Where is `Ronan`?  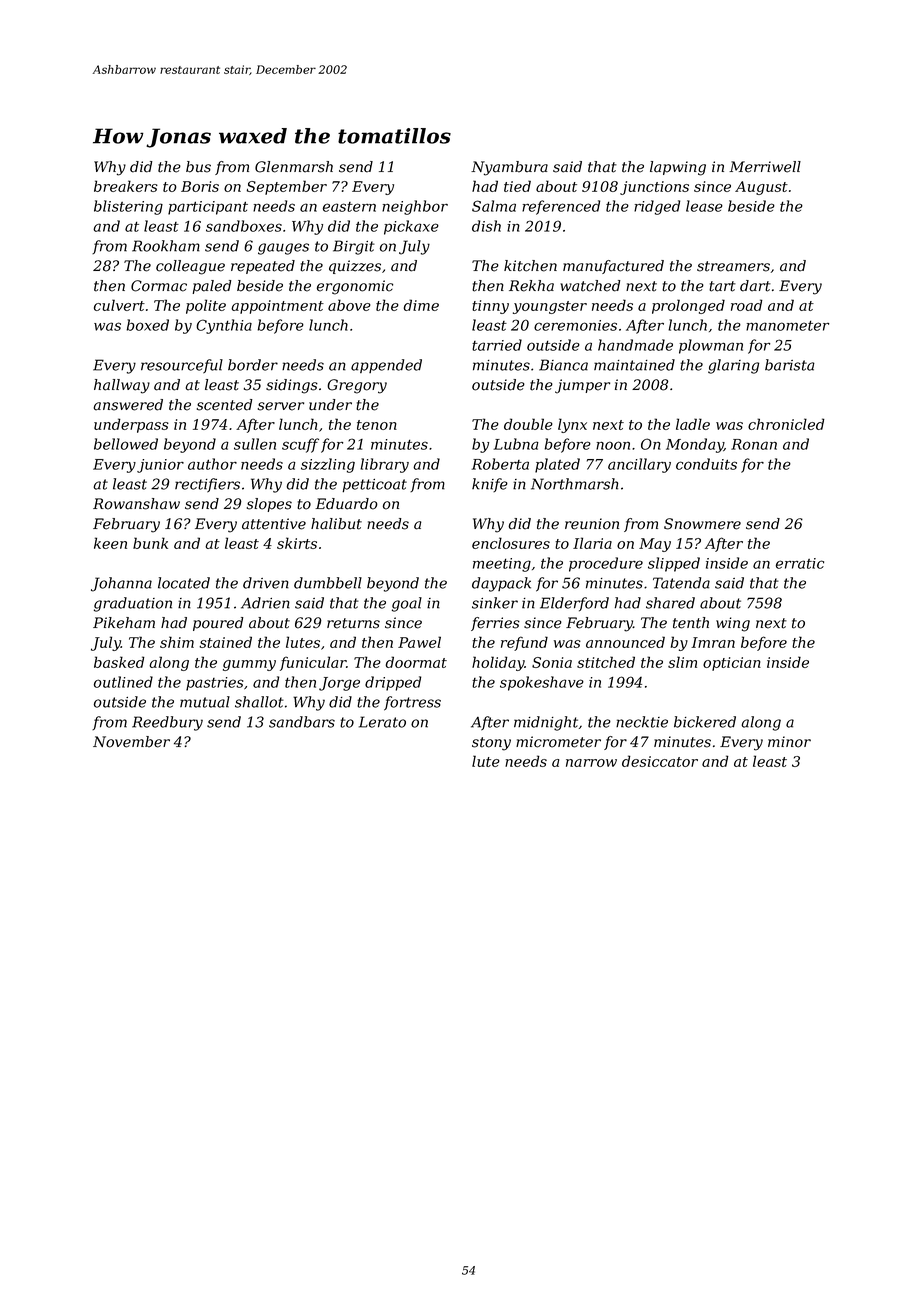
Ronan is located at coordinates (754, 444).
